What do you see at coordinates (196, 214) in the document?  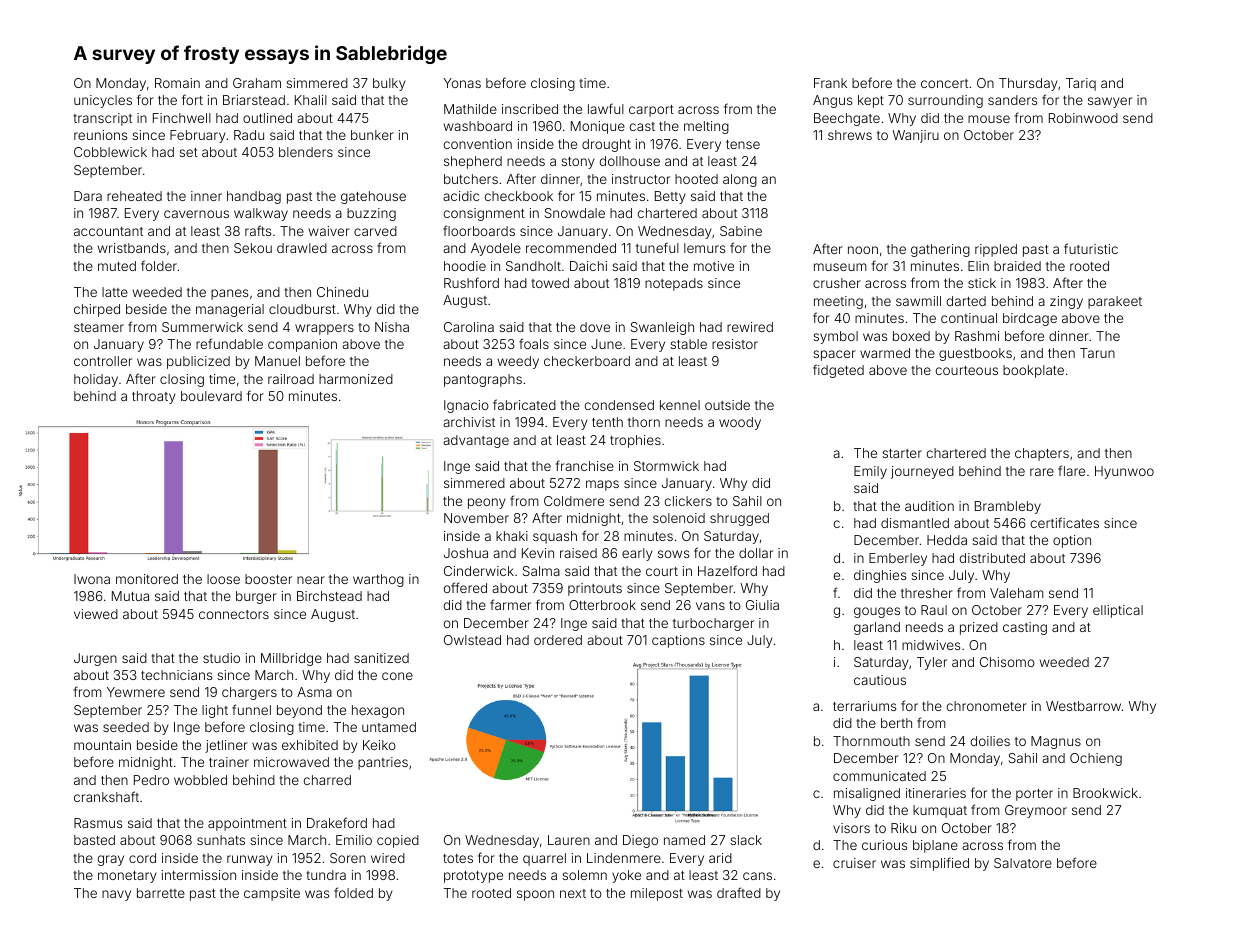 I see `cavernous` at bounding box center [196, 214].
